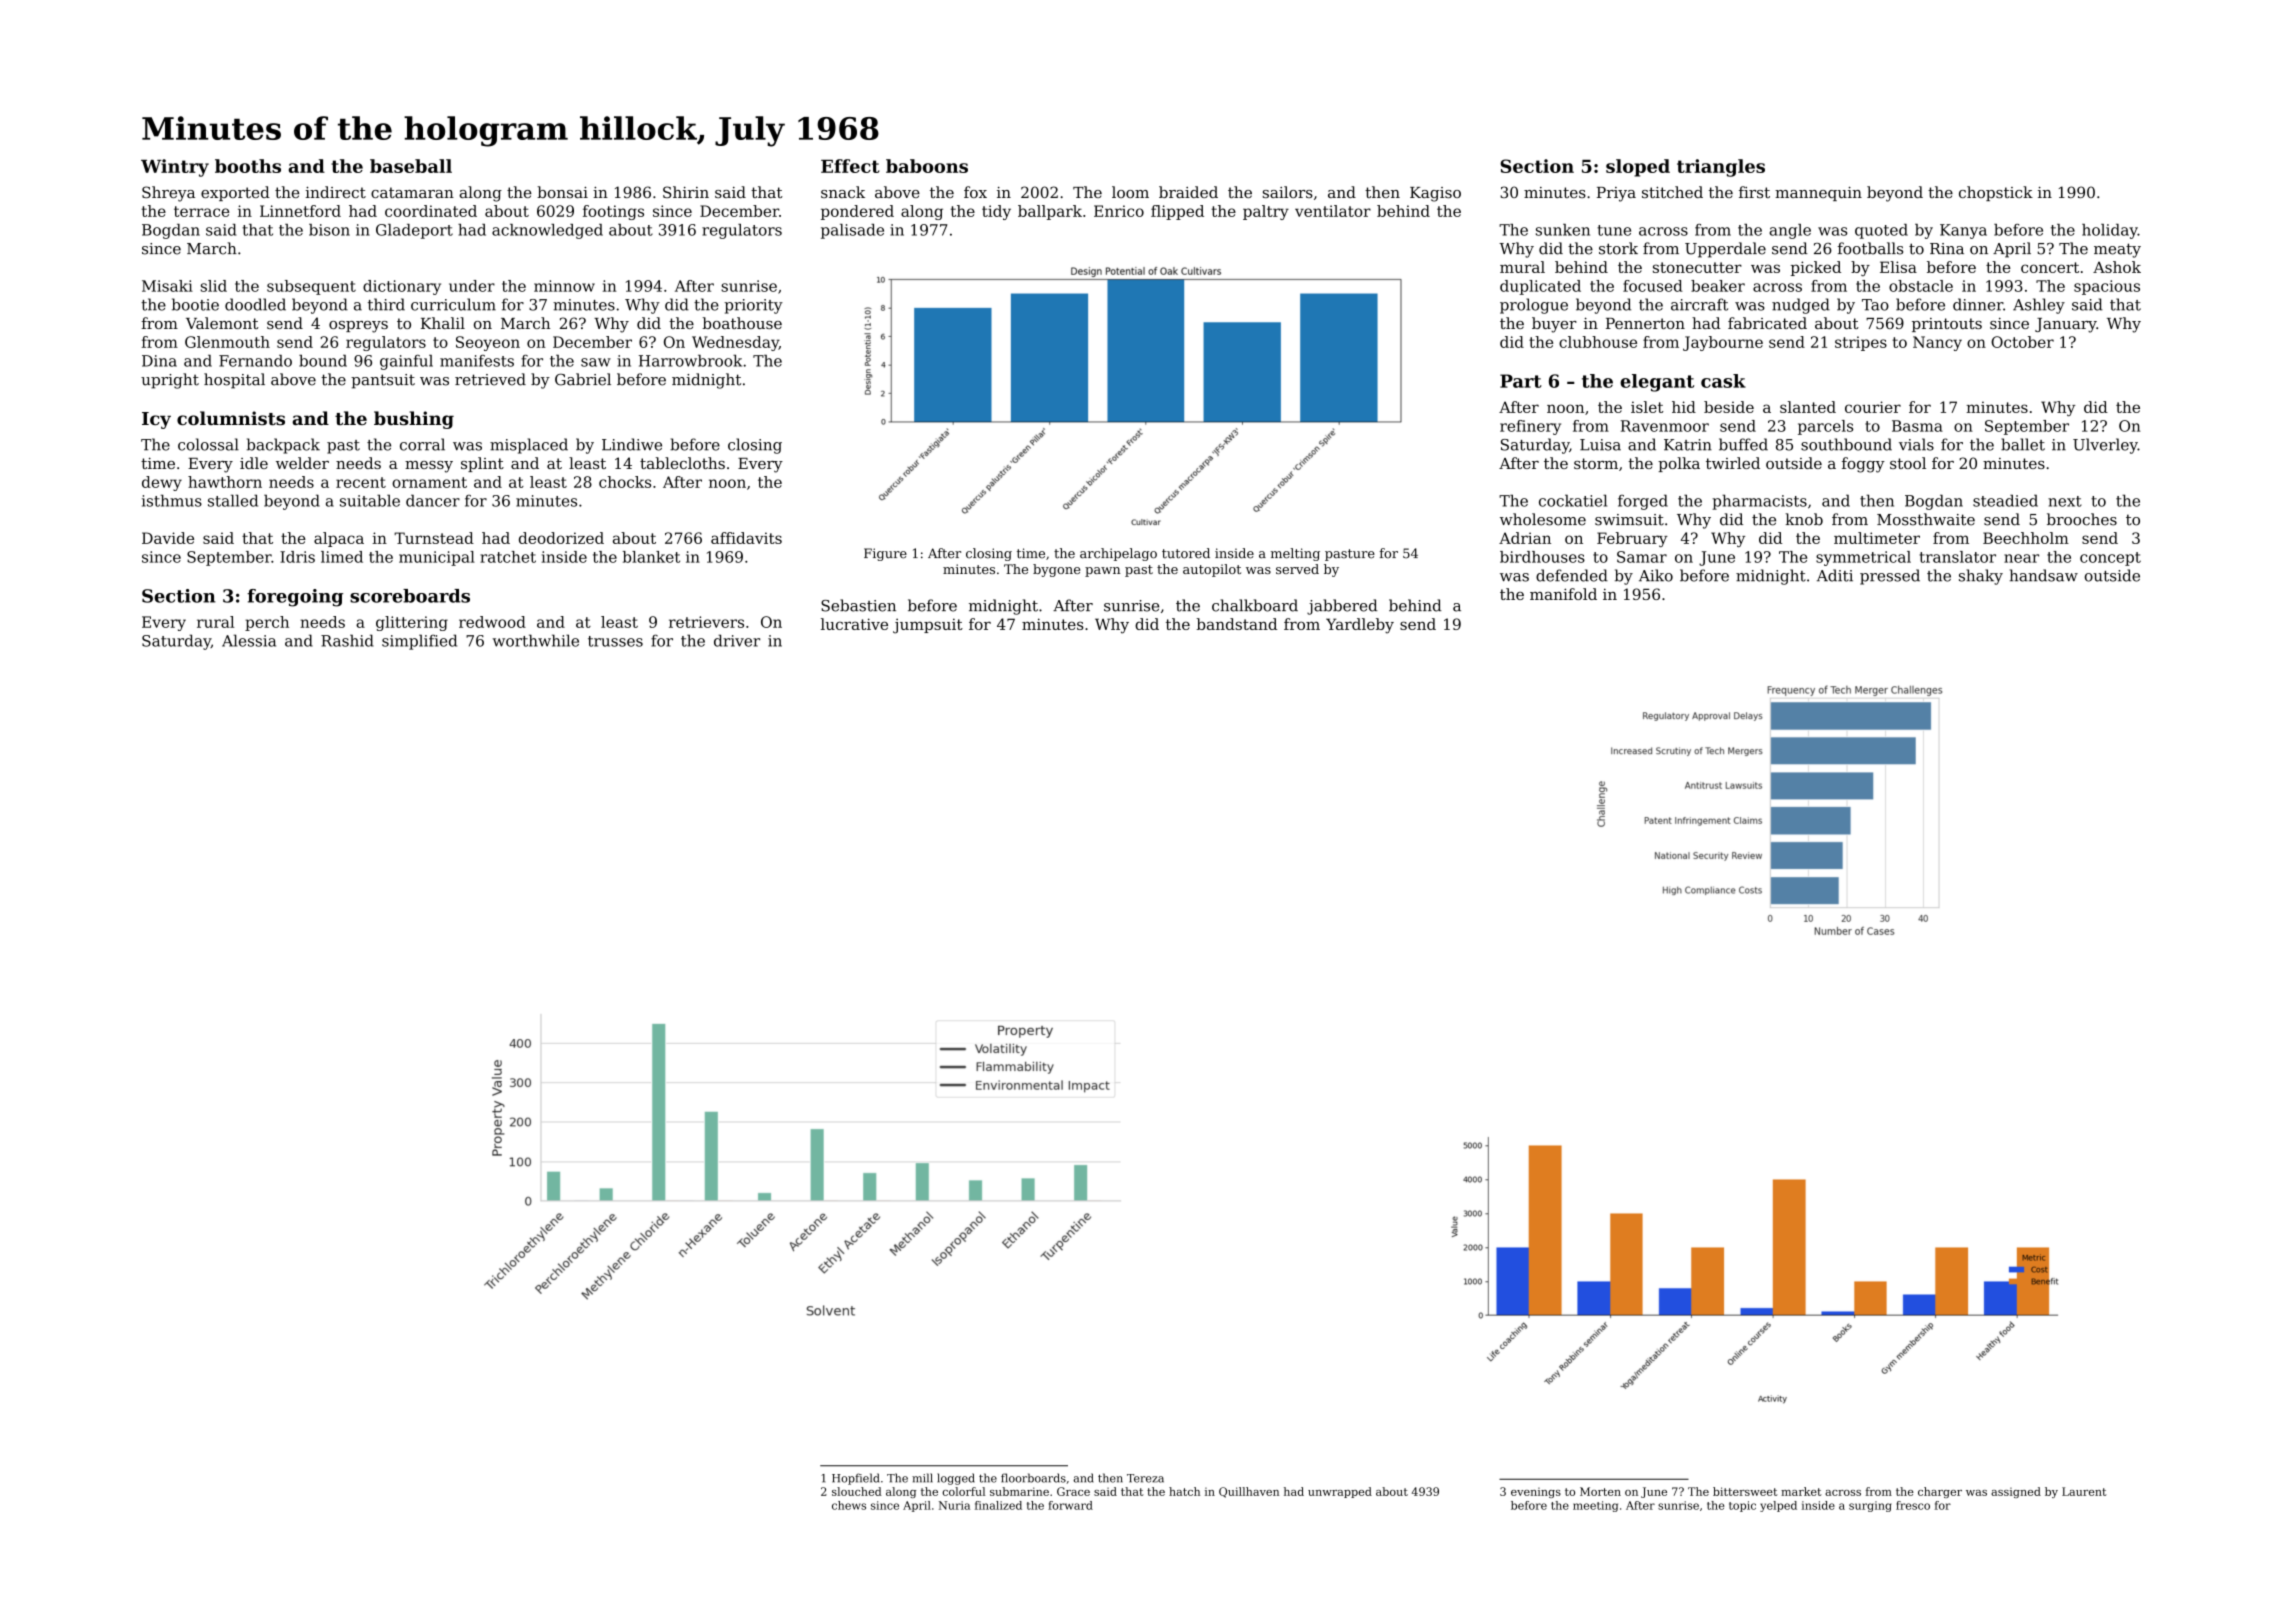 This image has width=2282, height=1614. What do you see at coordinates (1638, 168) in the image?
I see `sloped` at bounding box center [1638, 168].
